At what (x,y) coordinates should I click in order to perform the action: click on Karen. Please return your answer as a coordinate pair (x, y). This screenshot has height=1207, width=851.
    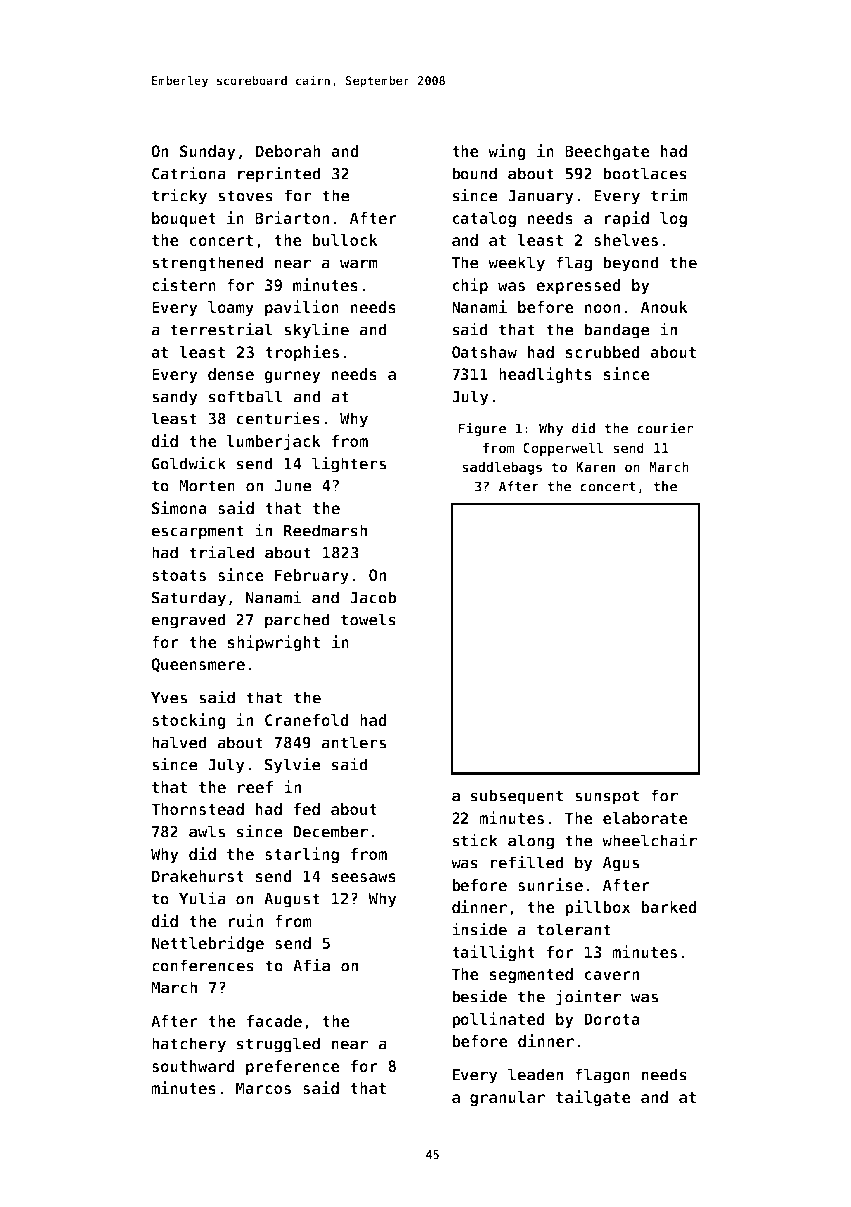
    Looking at the image, I should click on (595, 467).
